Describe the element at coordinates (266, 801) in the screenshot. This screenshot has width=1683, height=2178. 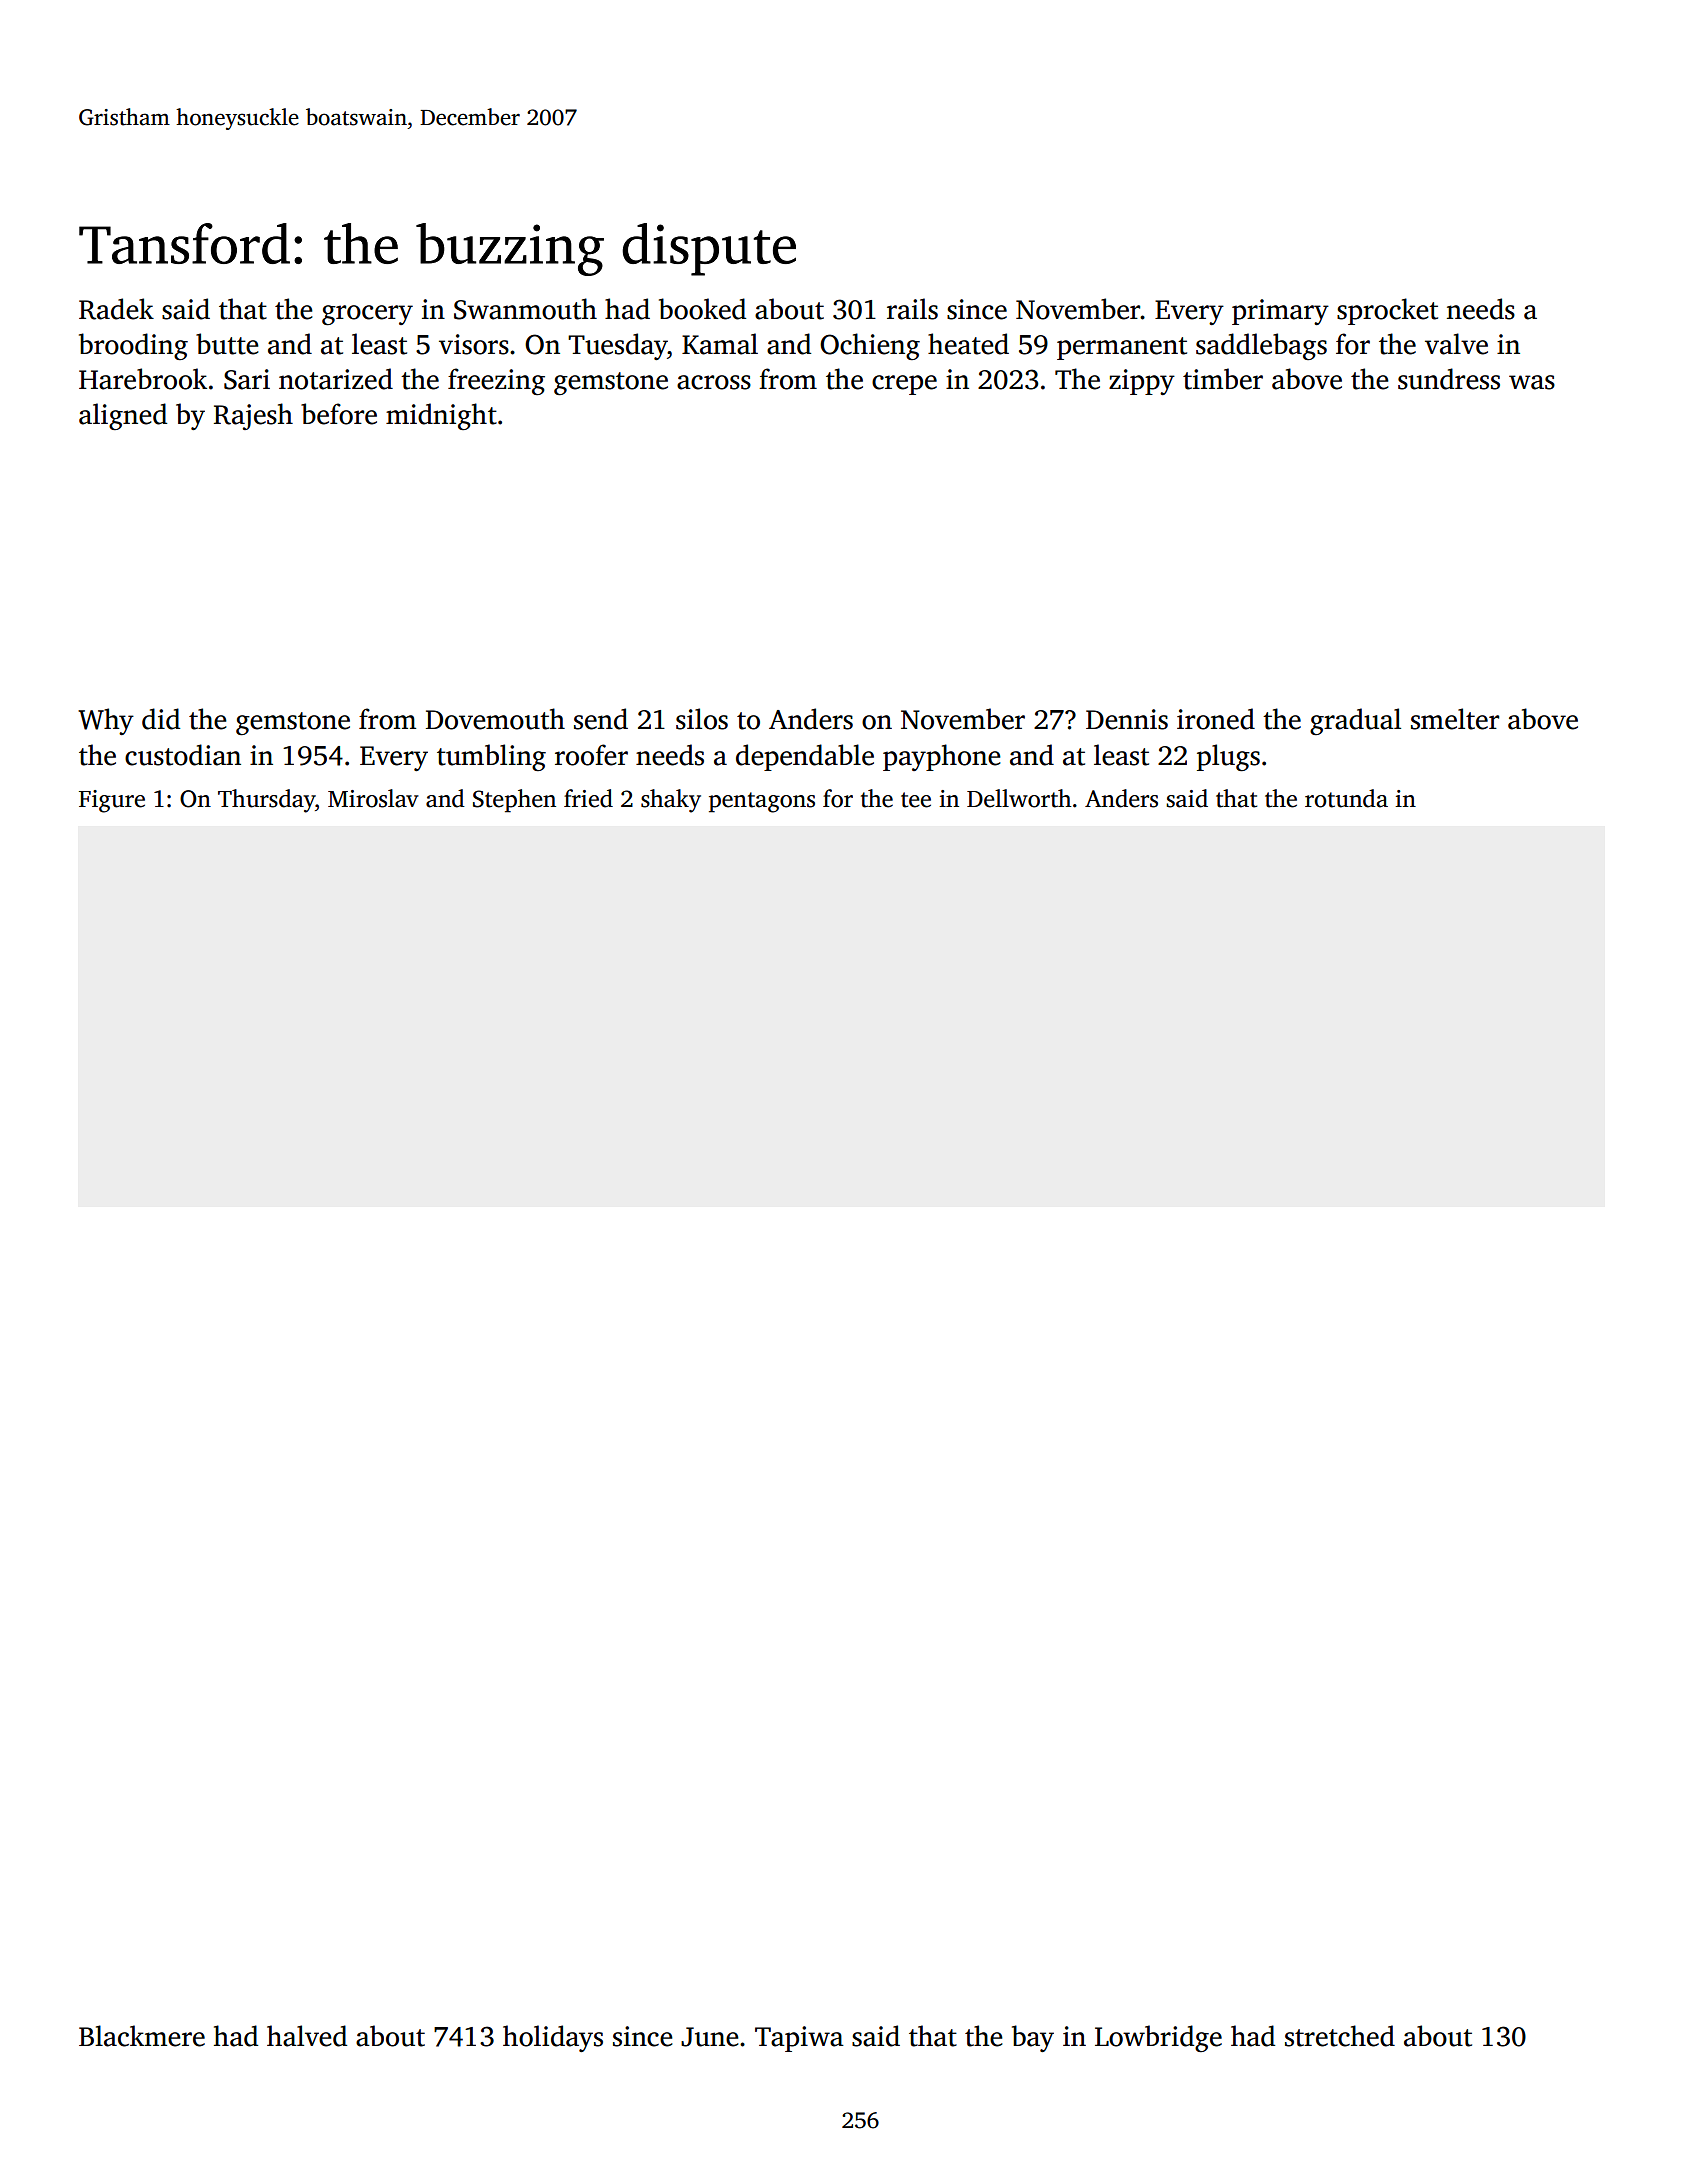
I see `Thursday` at that location.
